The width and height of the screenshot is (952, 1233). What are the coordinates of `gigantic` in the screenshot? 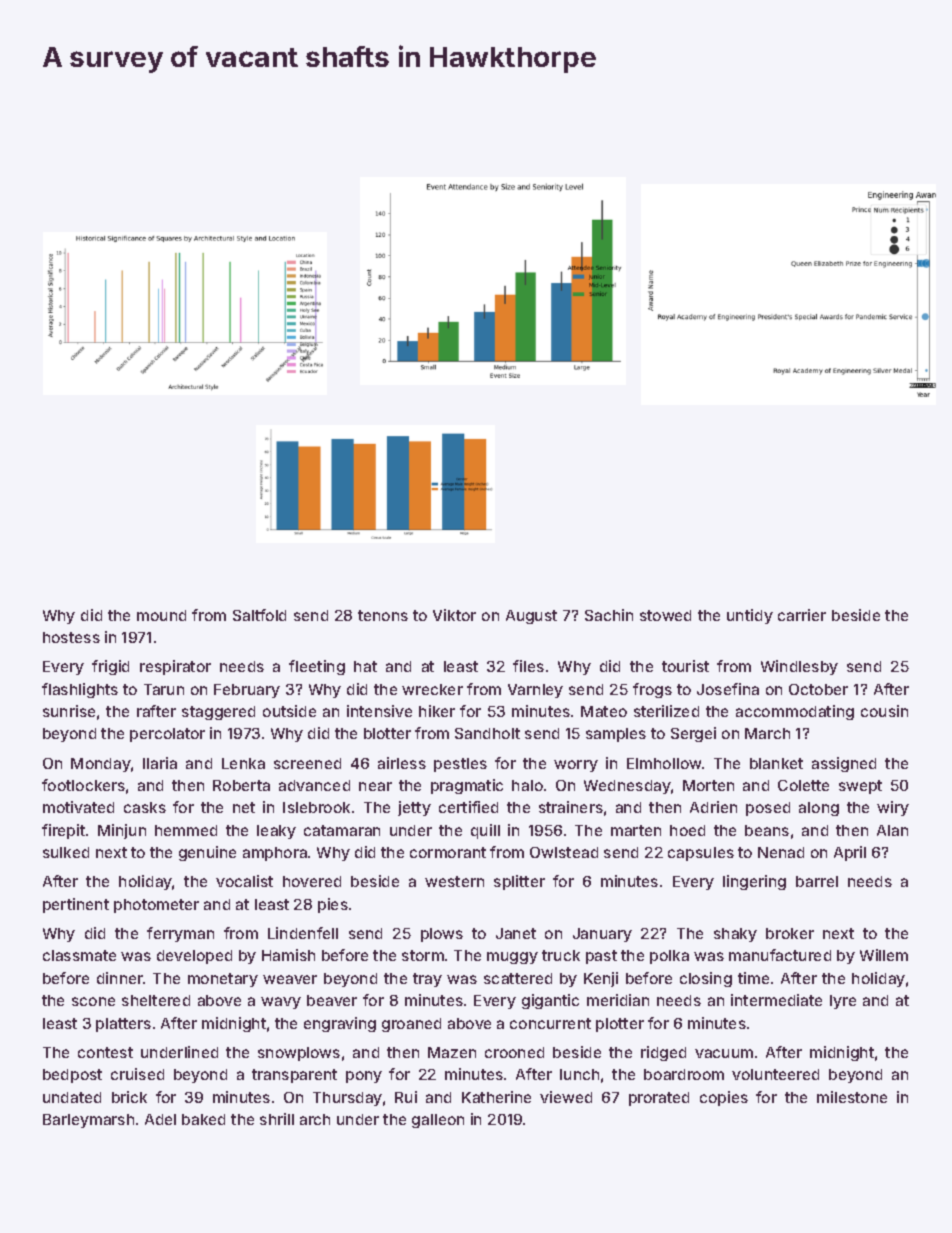 It's located at (550, 1001).
